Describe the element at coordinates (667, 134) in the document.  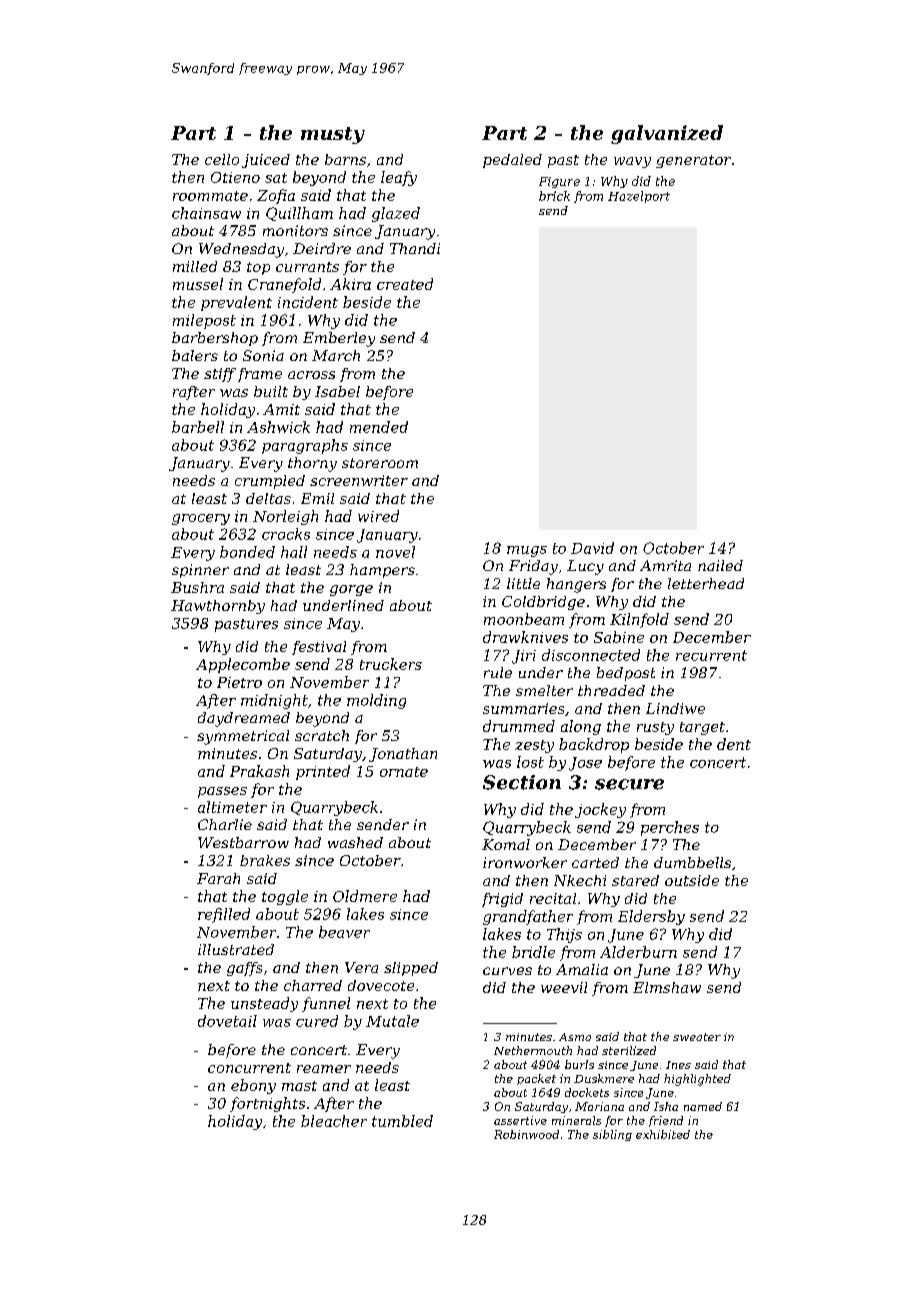
I see `galvanized` at that location.
